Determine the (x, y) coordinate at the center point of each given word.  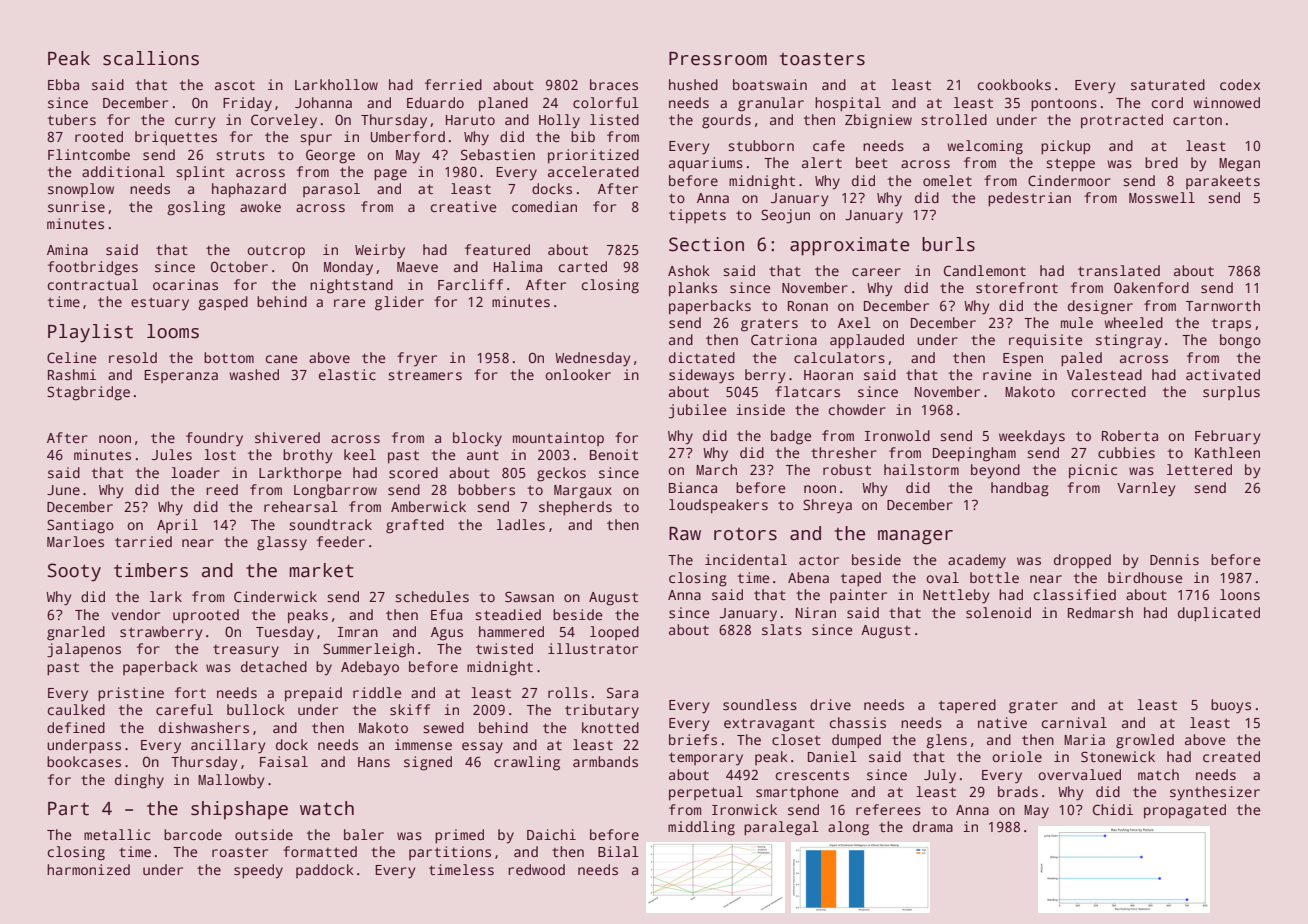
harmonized (88, 869)
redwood (536, 869)
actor (819, 560)
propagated (1185, 811)
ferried (453, 84)
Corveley (284, 121)
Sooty (74, 572)
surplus (1231, 393)
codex (1240, 84)
